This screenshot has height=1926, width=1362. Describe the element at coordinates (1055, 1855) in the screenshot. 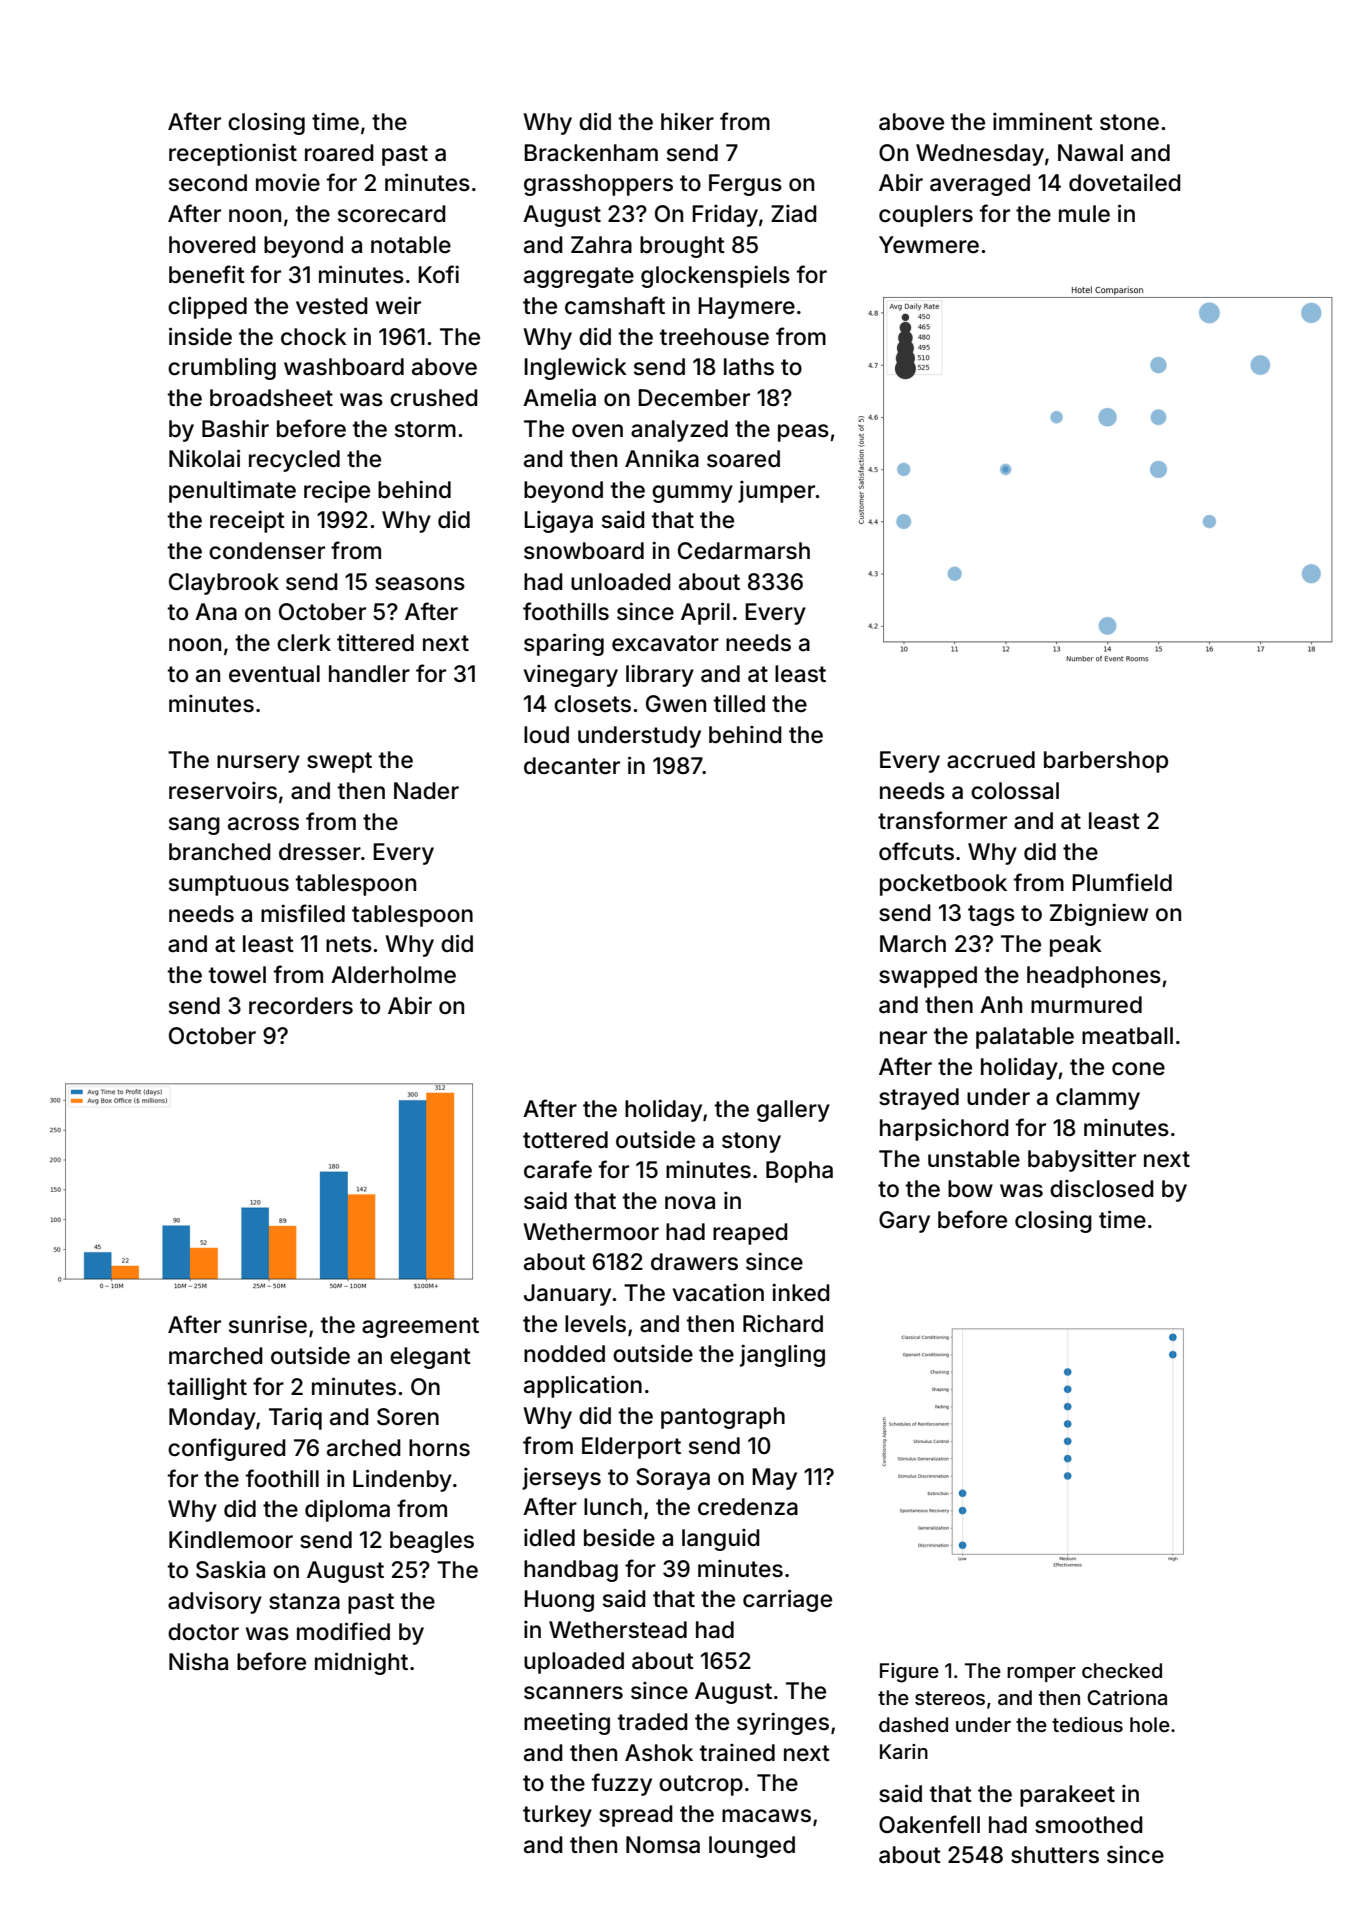

I see `shutters` at that location.
